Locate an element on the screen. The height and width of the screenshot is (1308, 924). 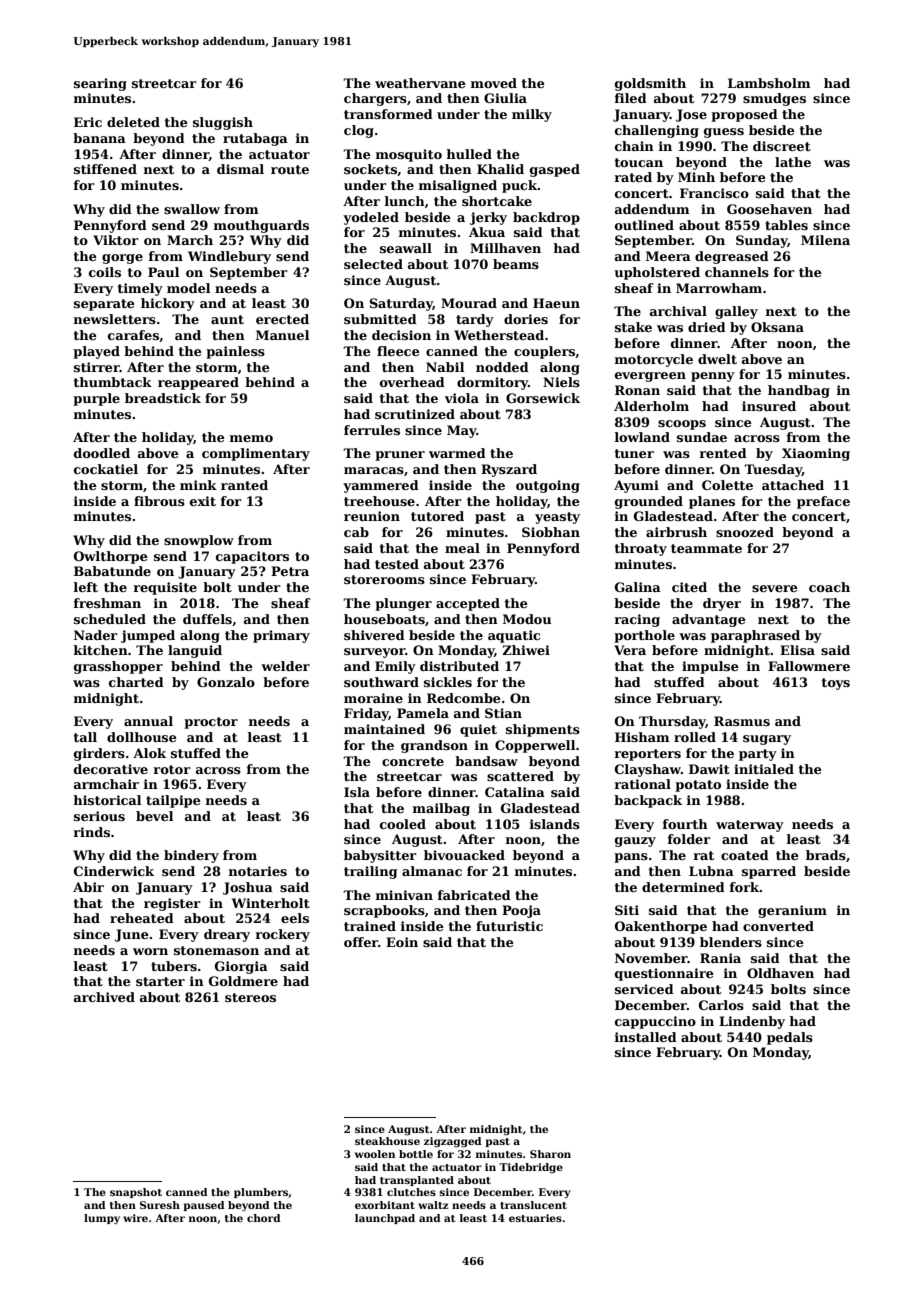
grasshopper is located at coordinates (118, 667).
